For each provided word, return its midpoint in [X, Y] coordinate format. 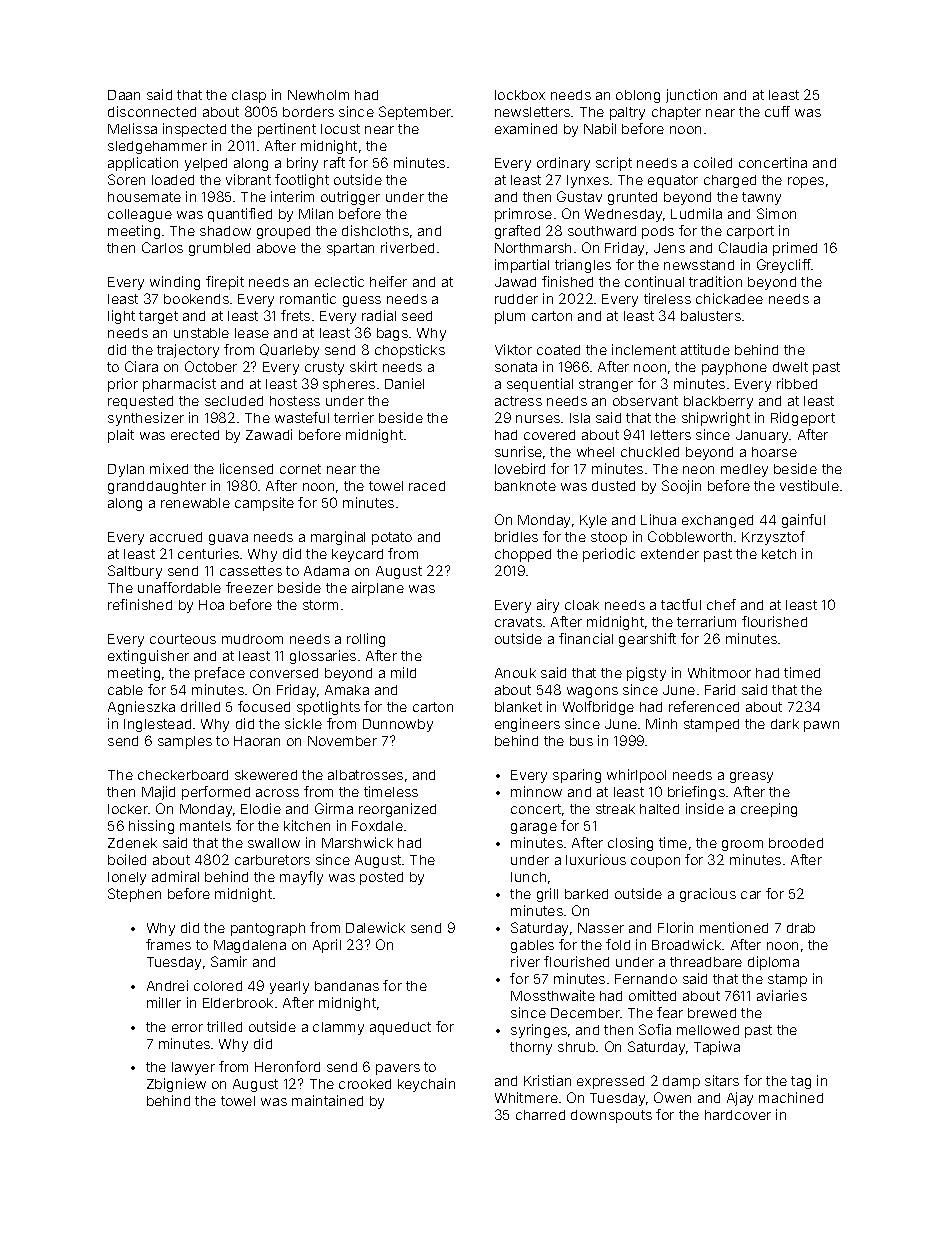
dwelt [790, 367]
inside [705, 808]
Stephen [134, 895]
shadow [225, 231]
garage [534, 828]
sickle [303, 723]
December [585, 1013]
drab [801, 928]
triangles [583, 266]
